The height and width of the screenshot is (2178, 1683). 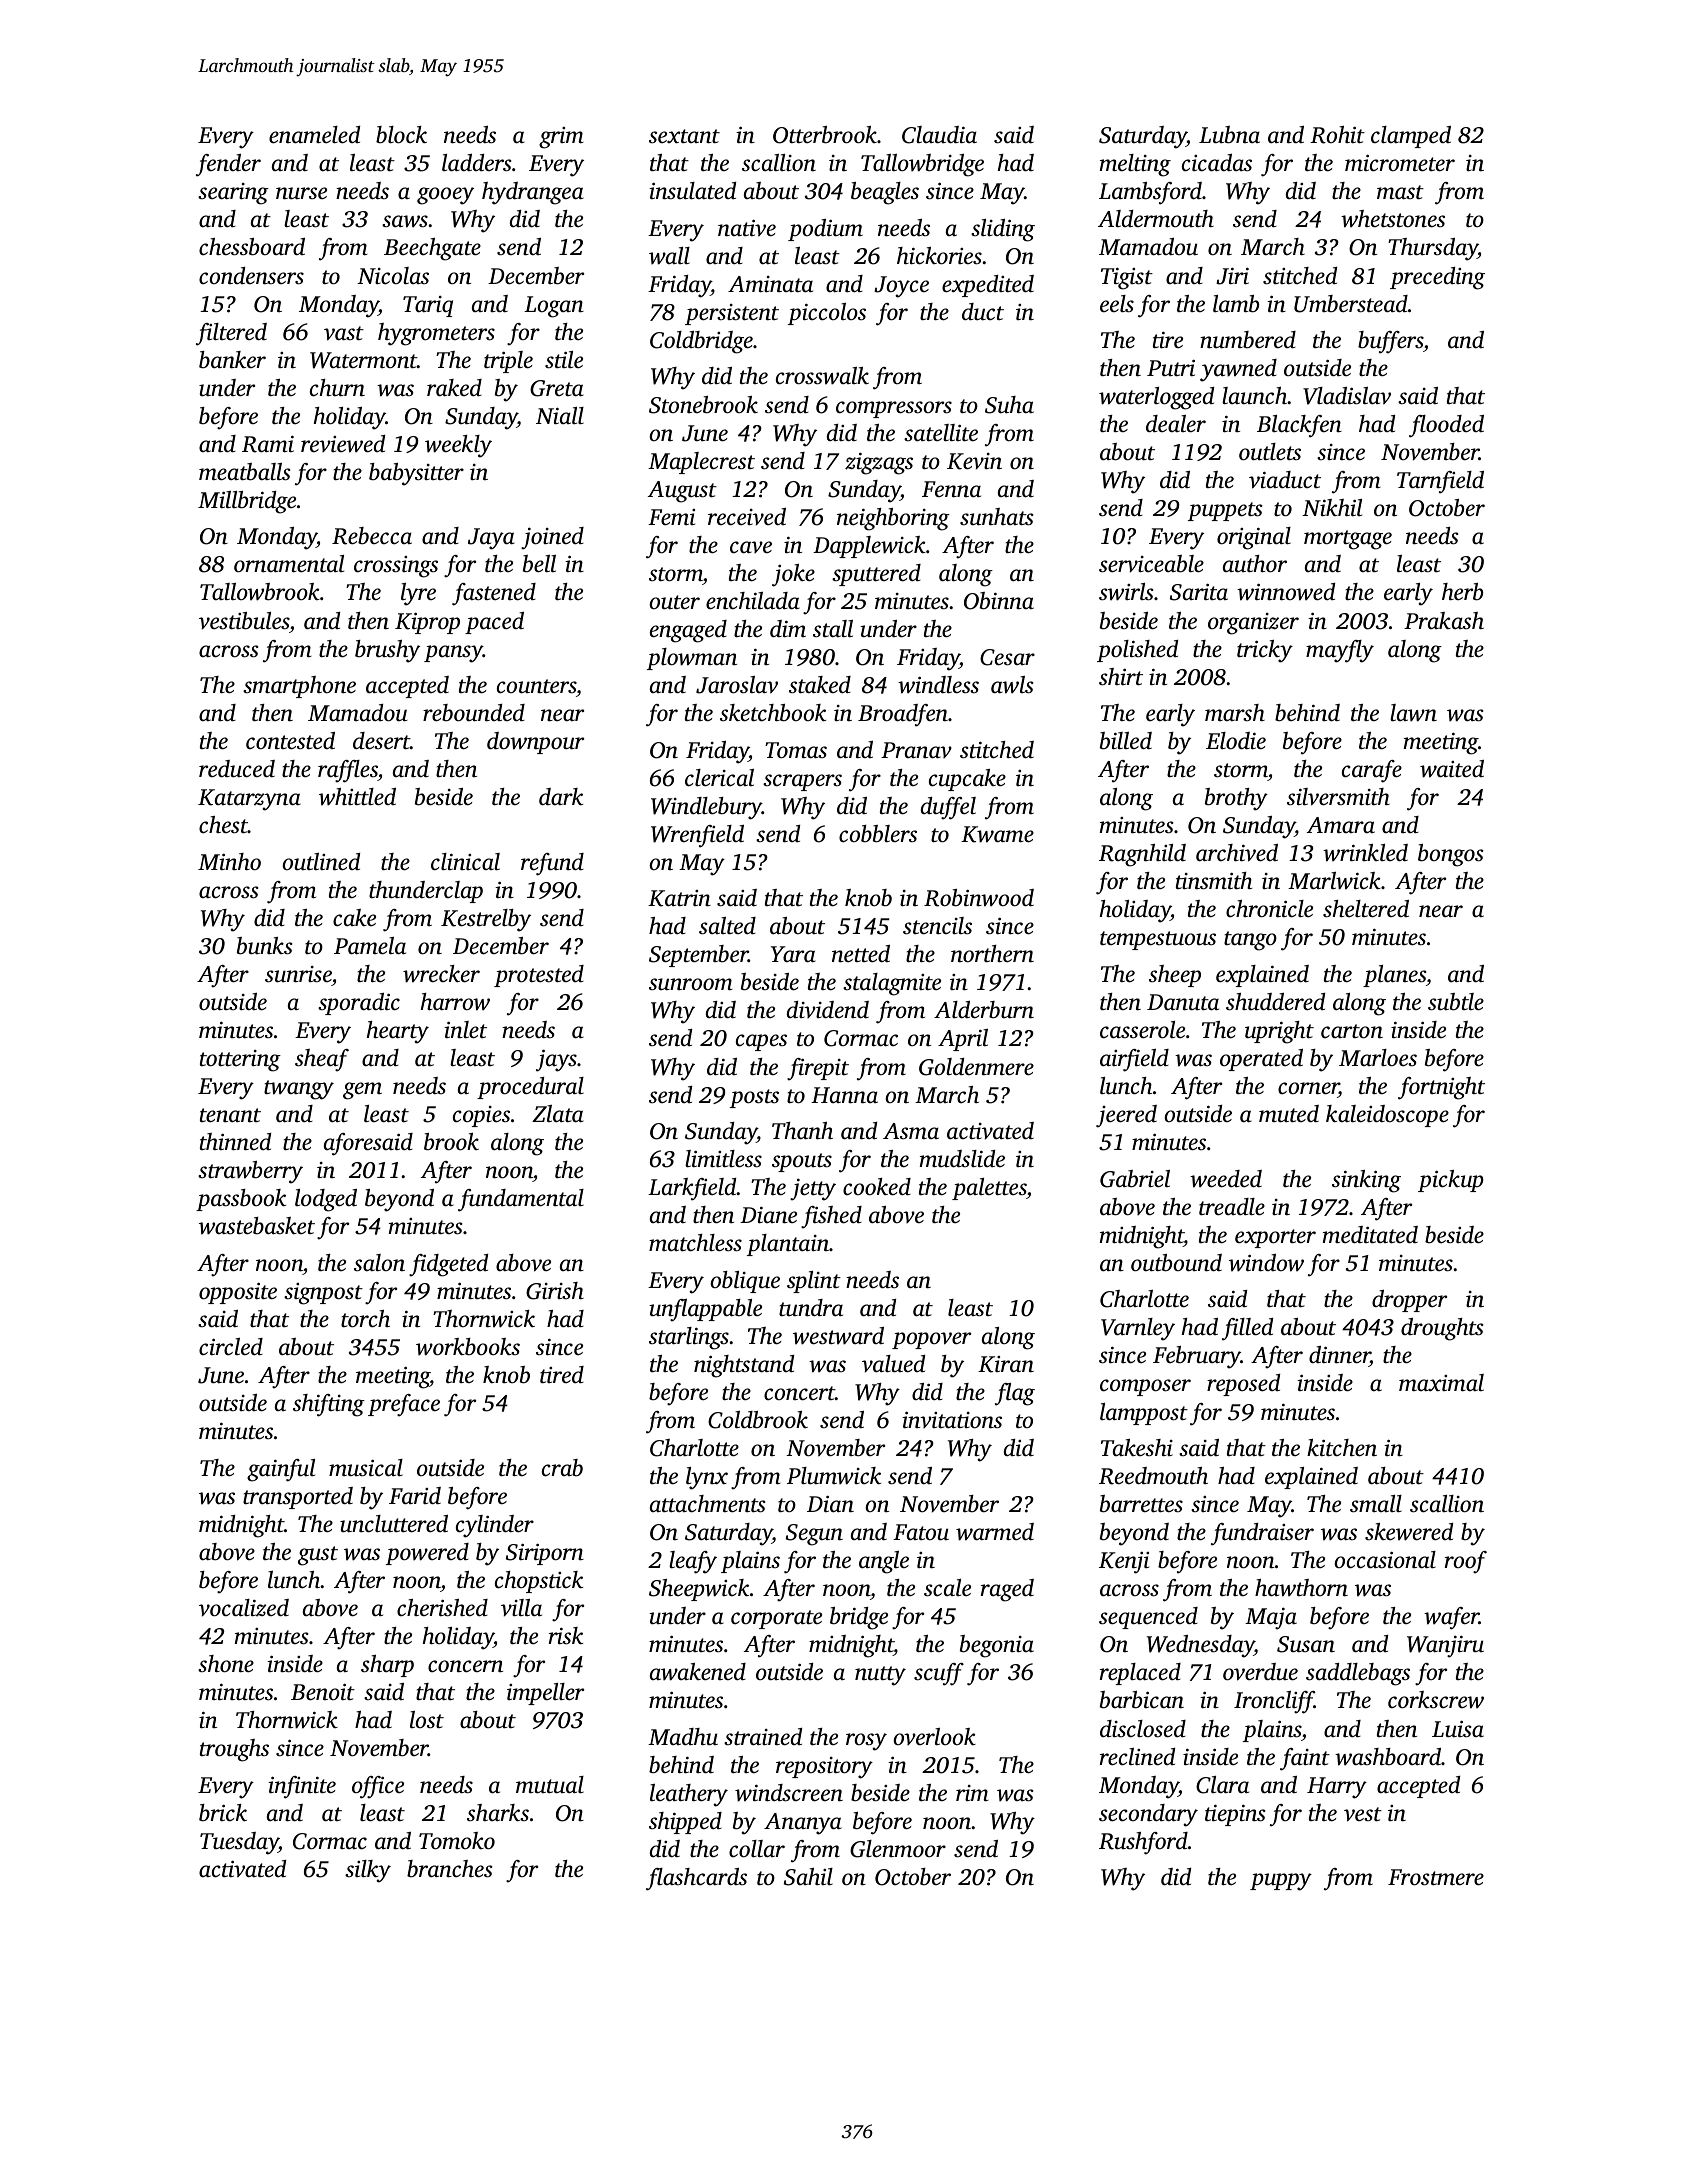 I want to click on Benoit, so click(x=323, y=1692).
